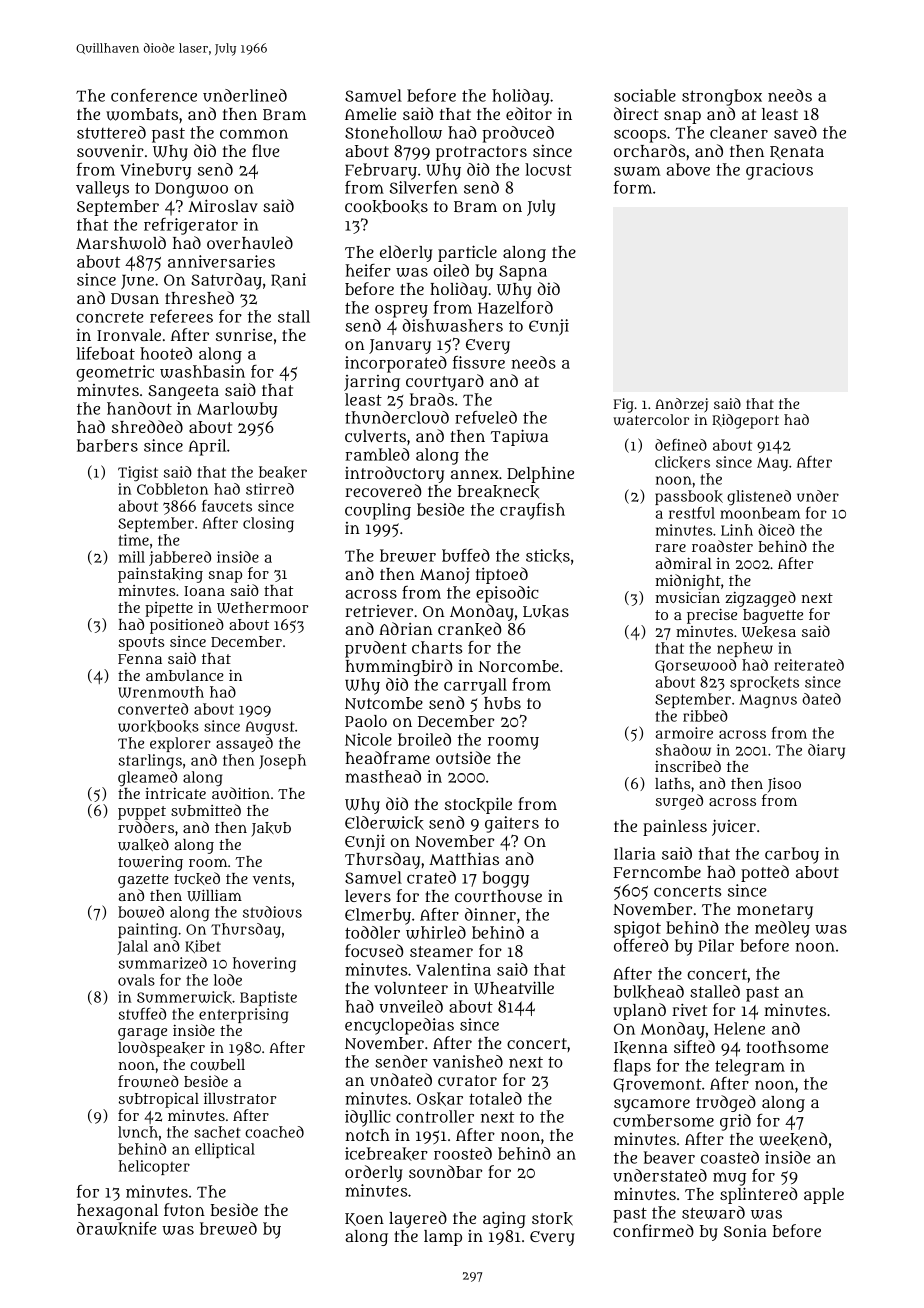 The height and width of the page is (1308, 924). I want to click on lamp, so click(443, 1238).
